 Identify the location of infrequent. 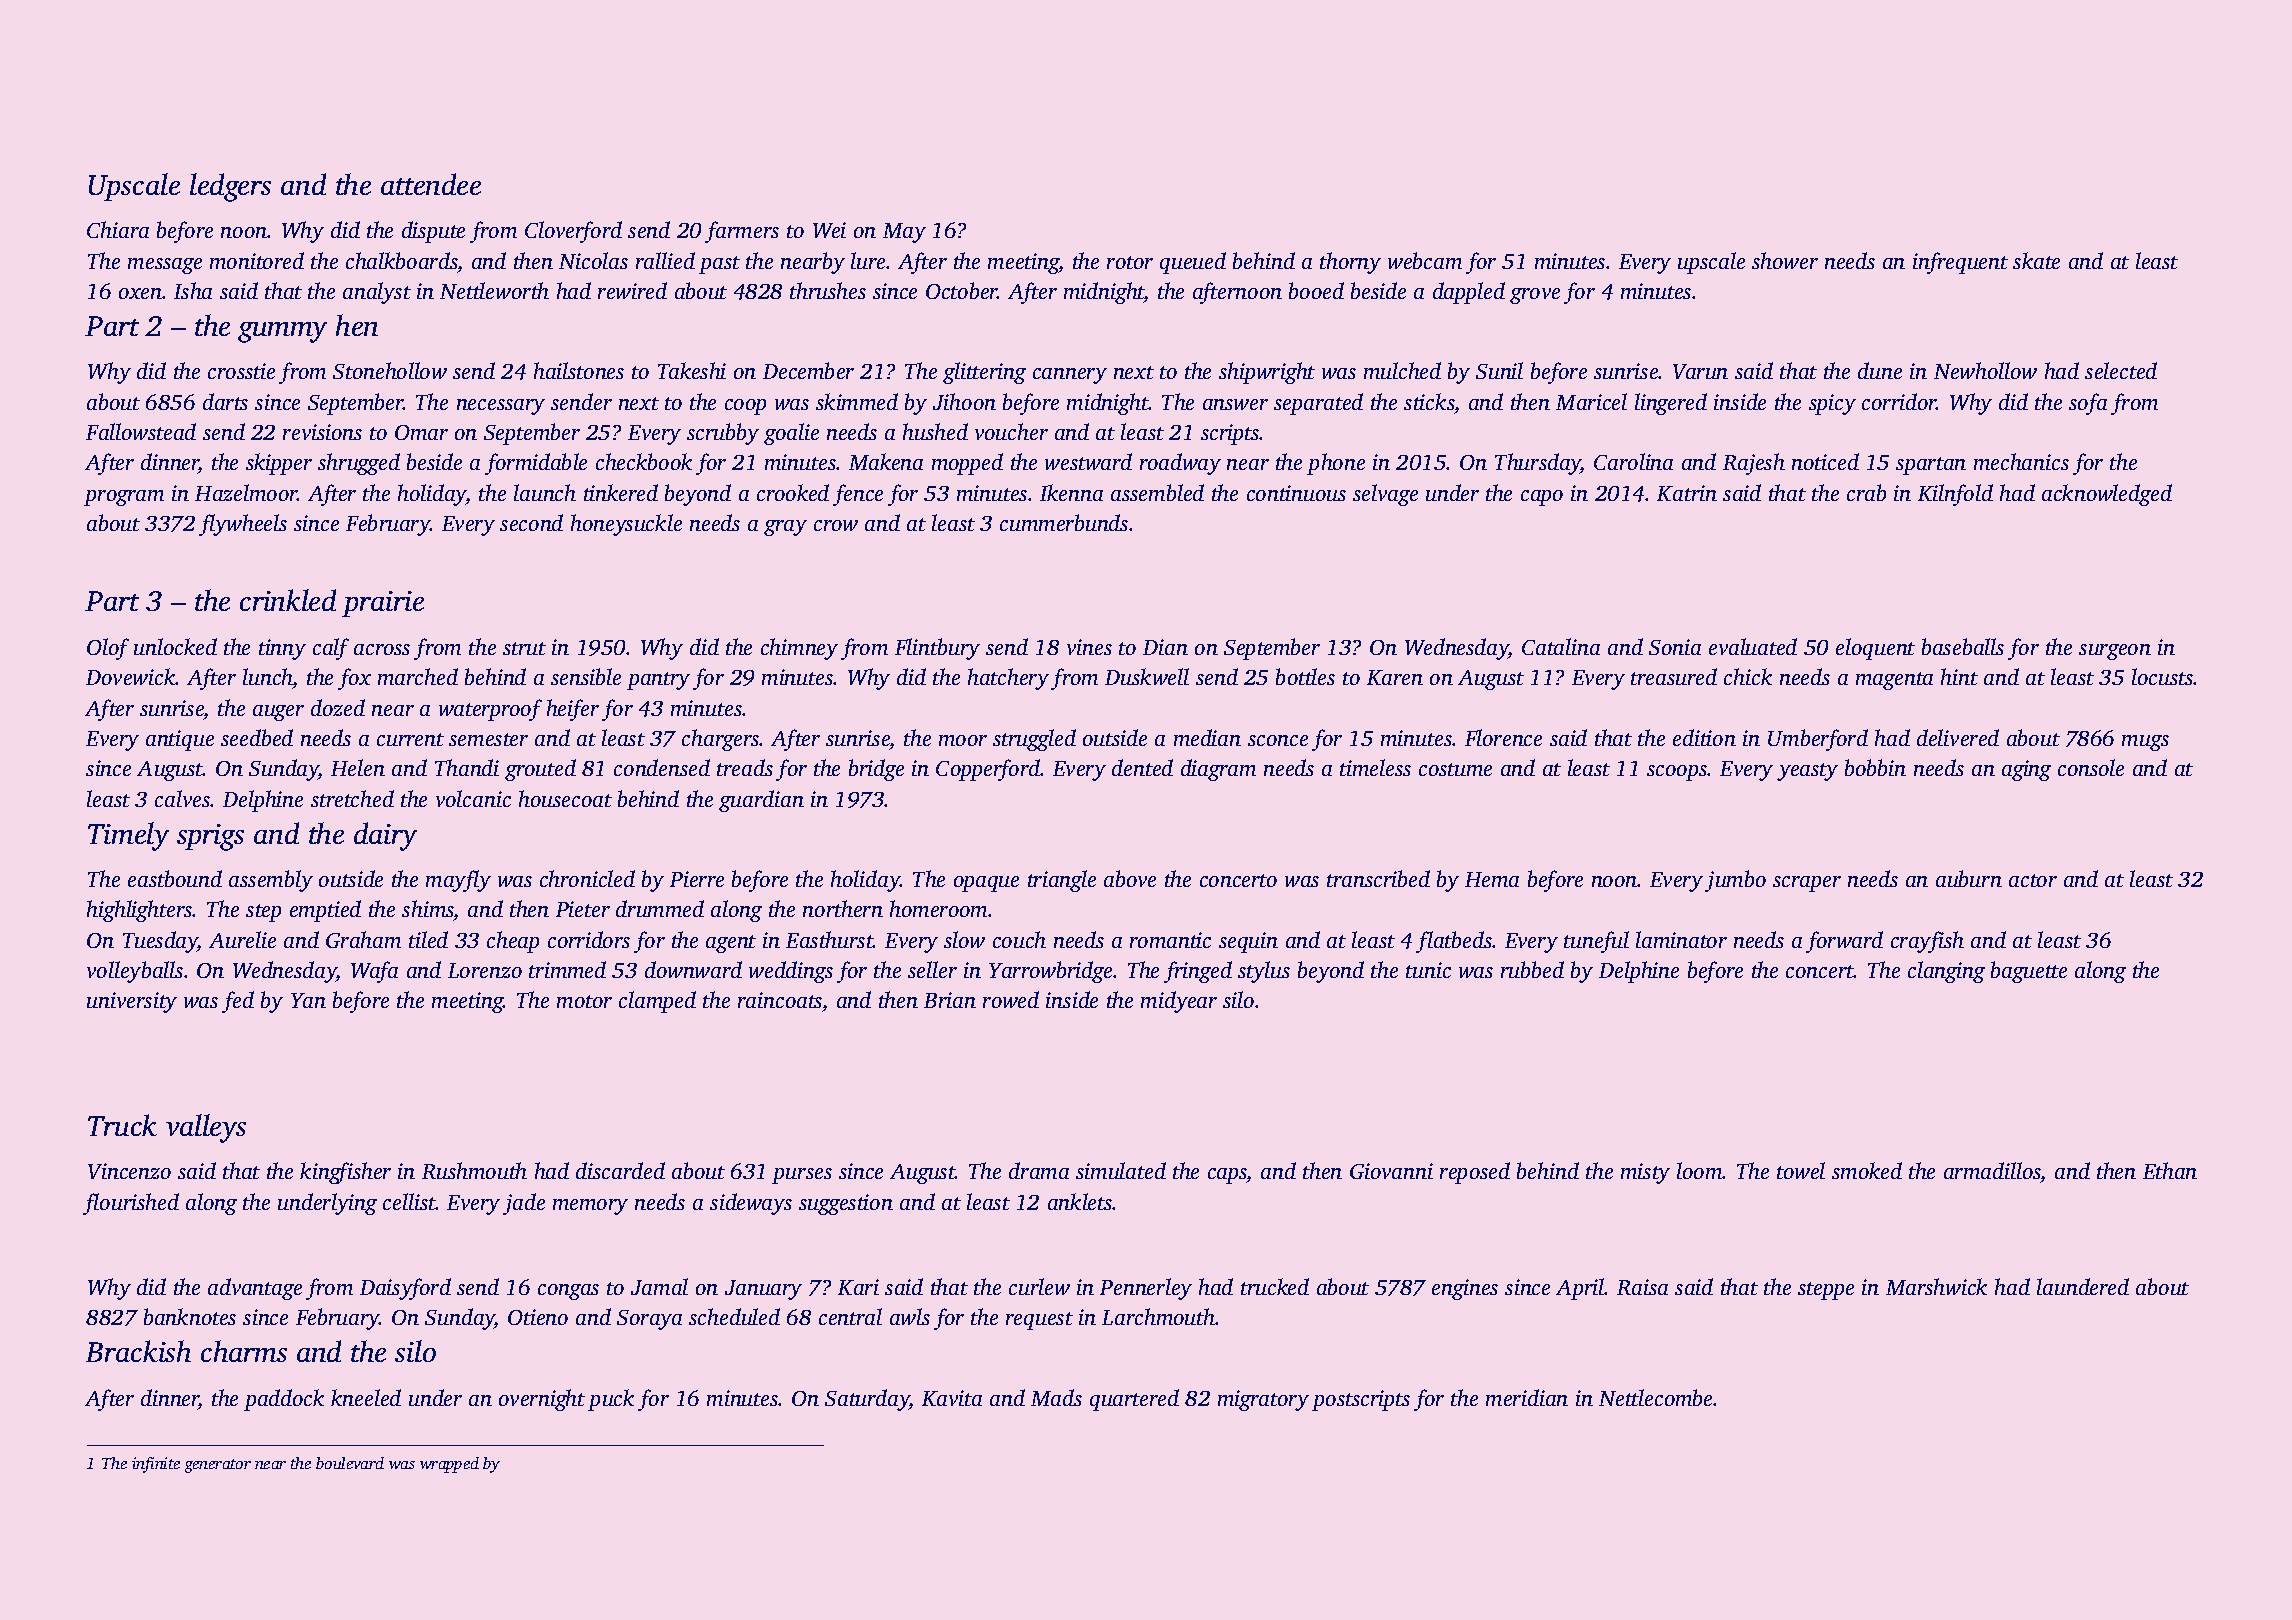
(1960, 263).
